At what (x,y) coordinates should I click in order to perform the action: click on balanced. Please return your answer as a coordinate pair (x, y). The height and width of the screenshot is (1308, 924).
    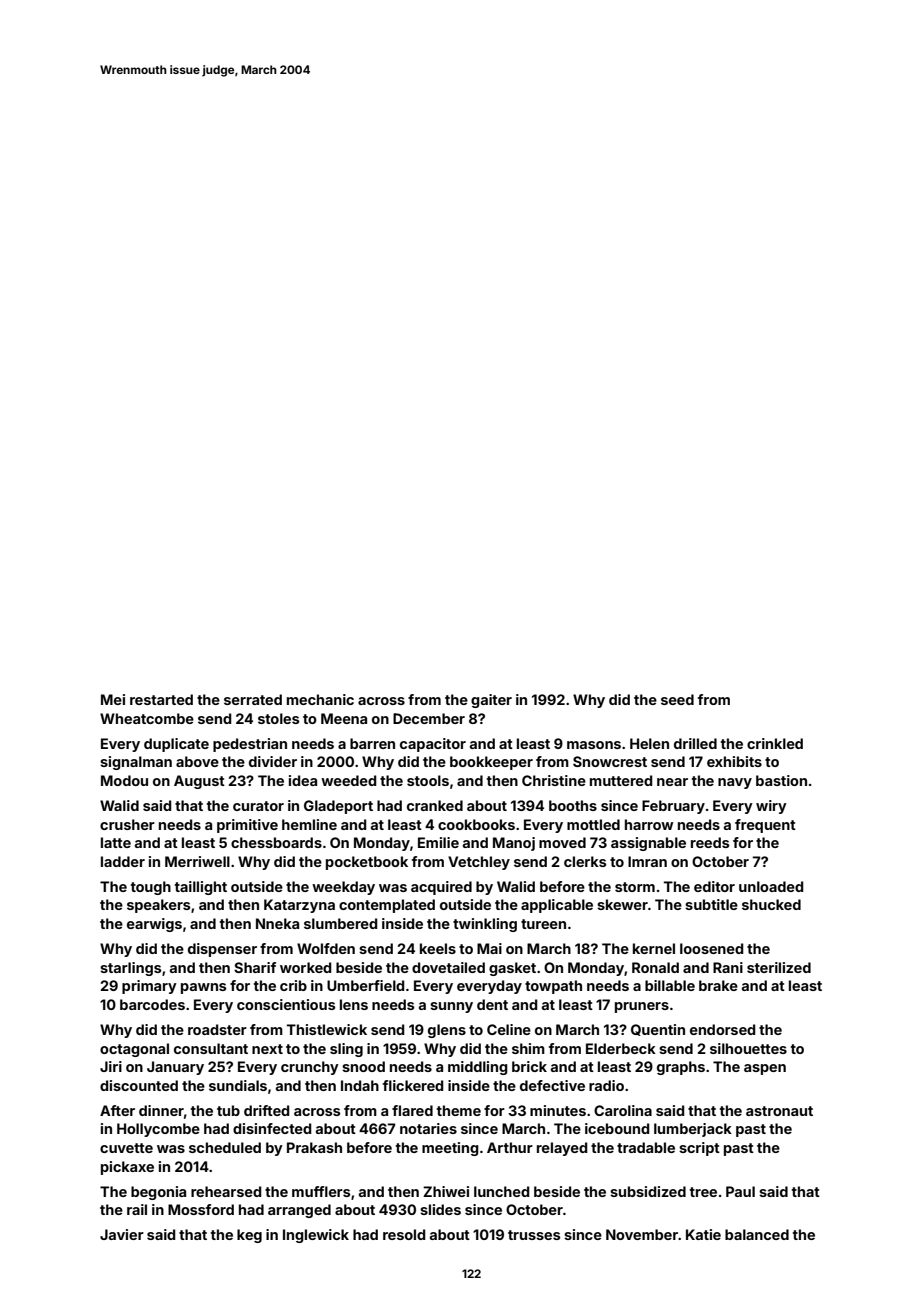
    Looking at the image, I should click on (757, 1234).
